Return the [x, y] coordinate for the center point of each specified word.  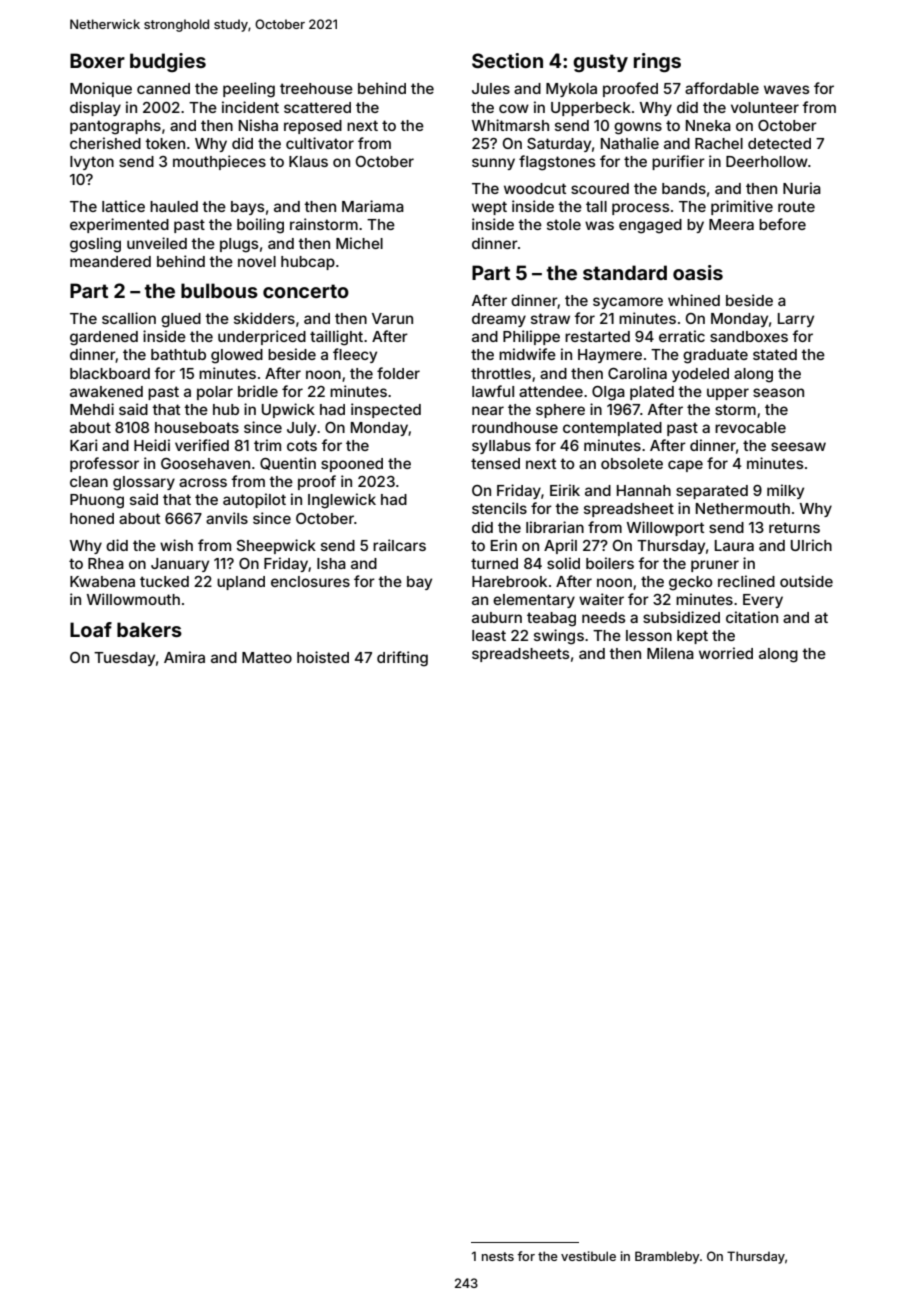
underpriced [262, 337]
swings [559, 637]
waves [786, 89]
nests [498, 1256]
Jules [491, 88]
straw [550, 318]
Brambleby [667, 1257]
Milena [670, 653]
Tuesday [124, 659]
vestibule [588, 1256]
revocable [750, 427]
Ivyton [92, 163]
